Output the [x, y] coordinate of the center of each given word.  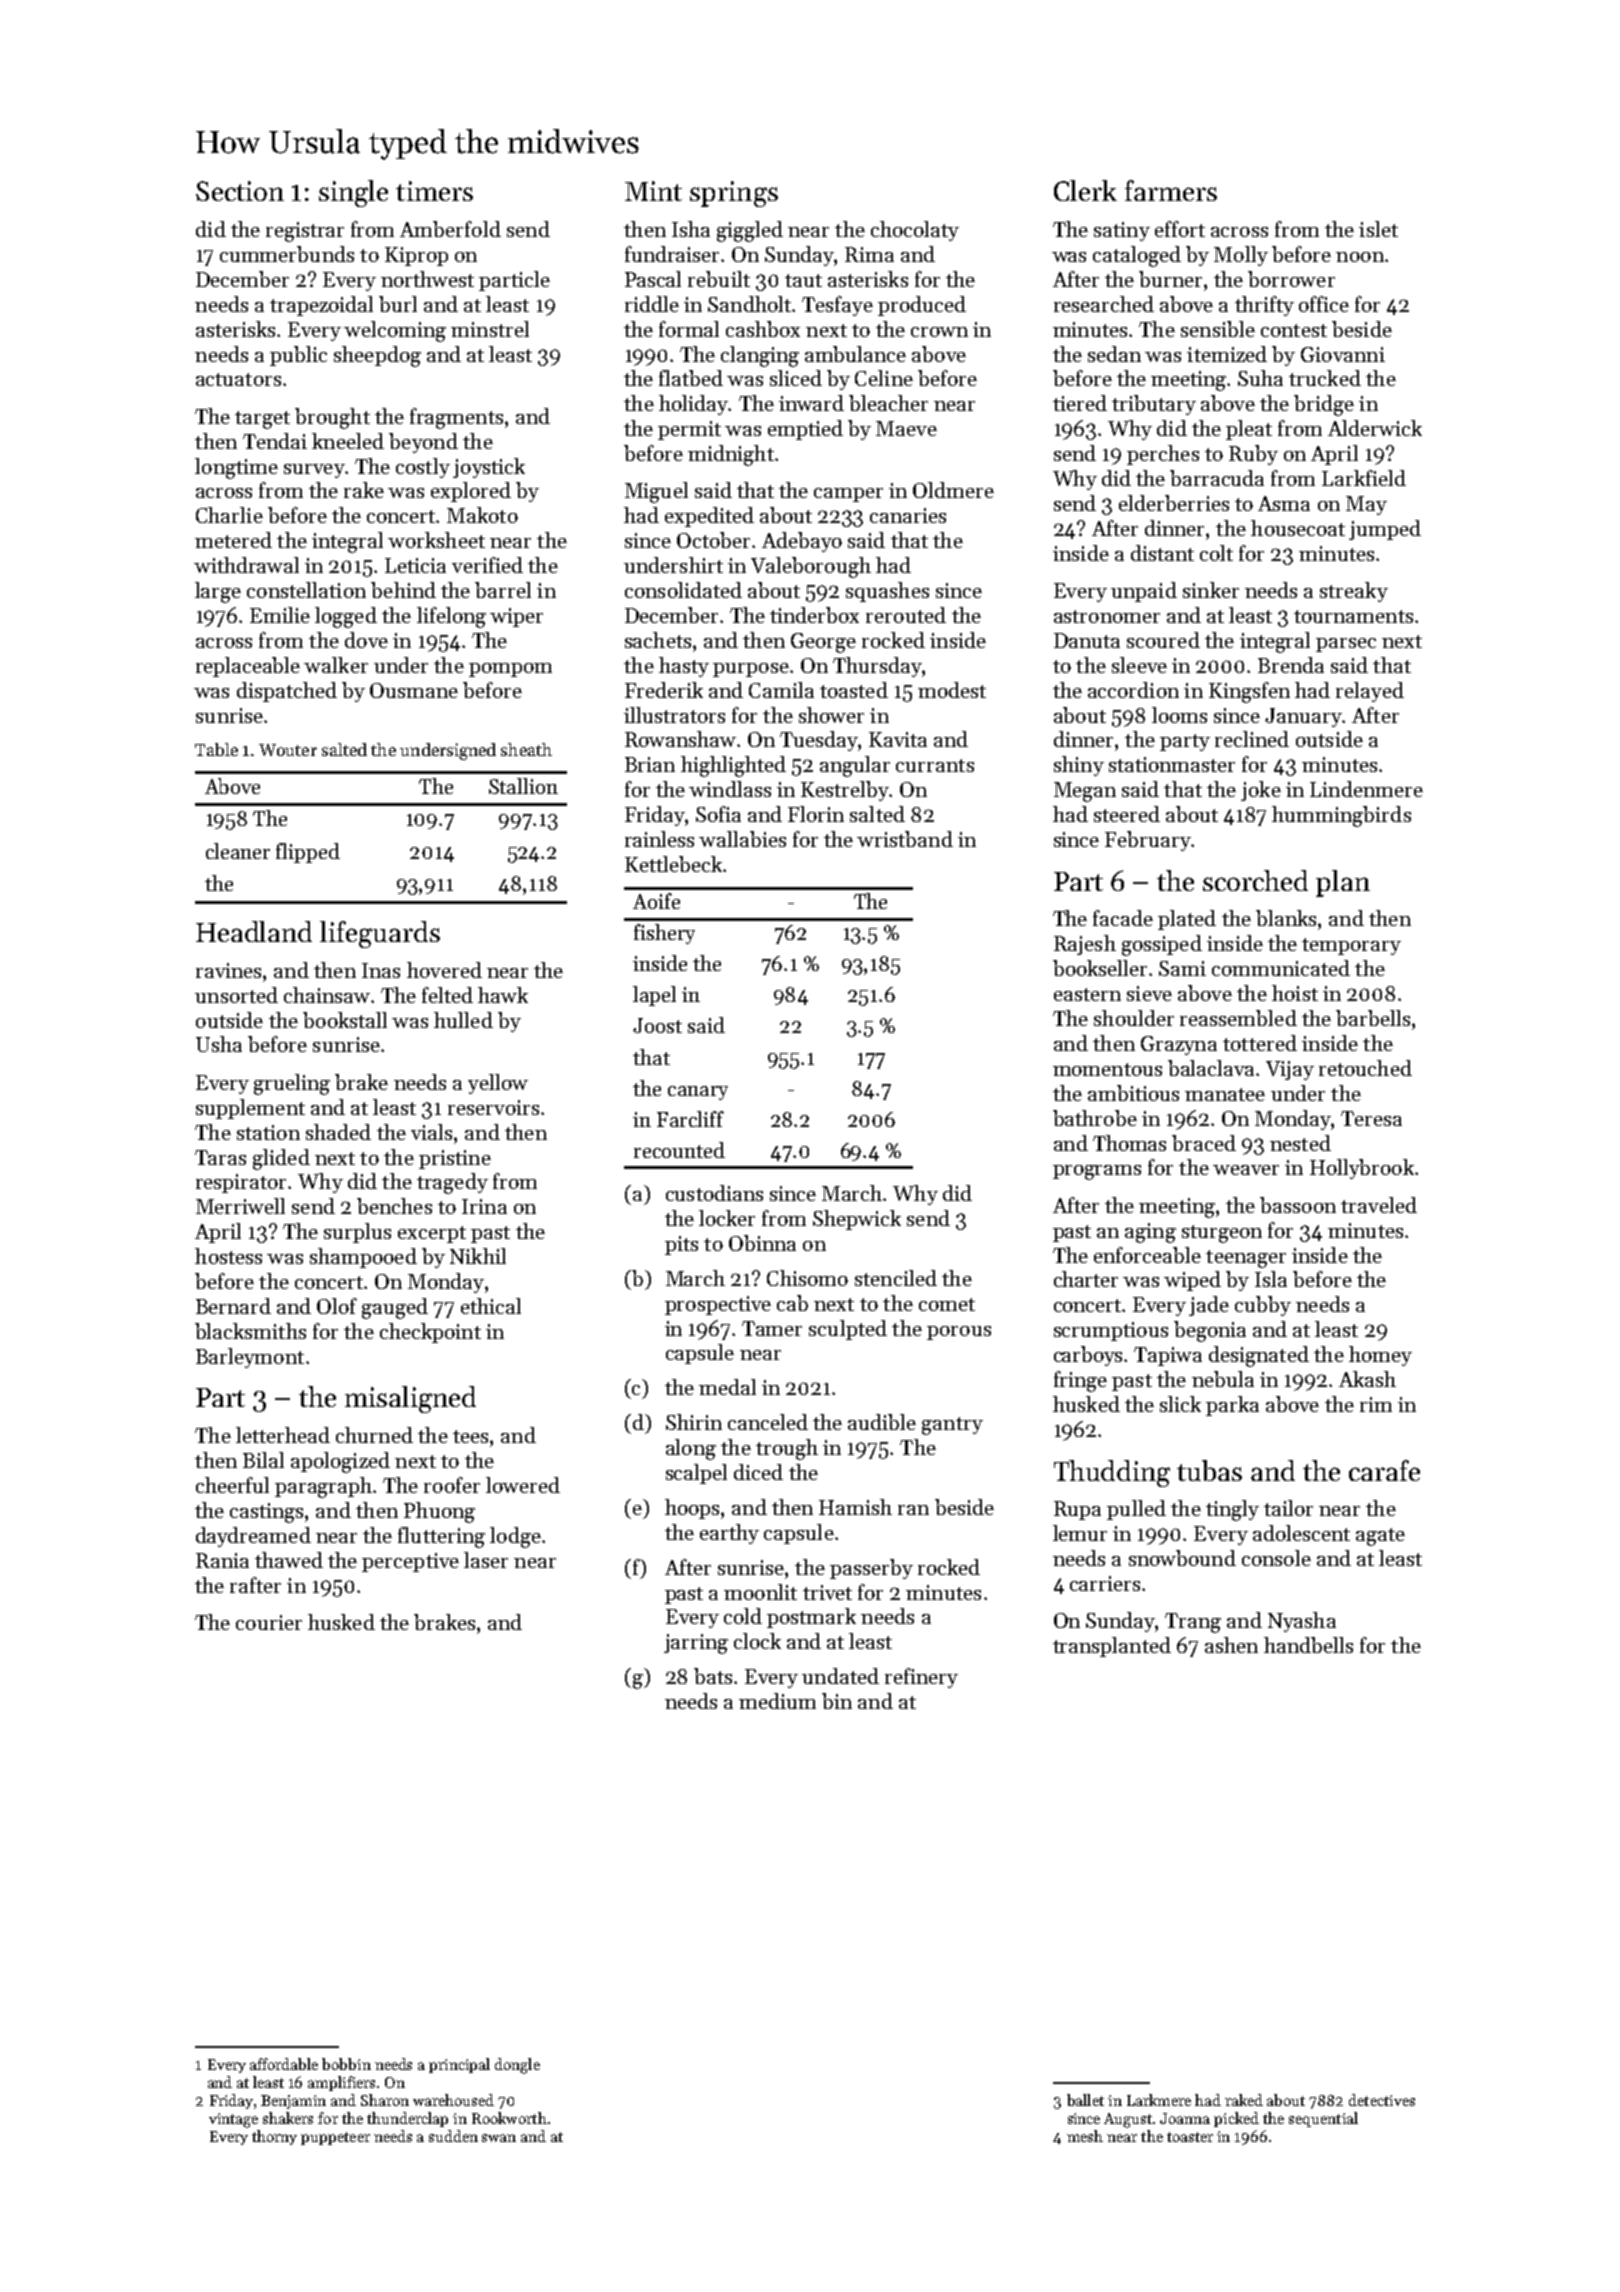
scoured [1163, 640]
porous [959, 1333]
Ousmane [414, 690]
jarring [696, 1644]
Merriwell [240, 1206]
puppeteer [335, 2138]
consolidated [683, 590]
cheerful [232, 1485]
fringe [1080, 1381]
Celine [884, 378]
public [298, 356]
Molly [1241, 256]
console [1276, 1558]
